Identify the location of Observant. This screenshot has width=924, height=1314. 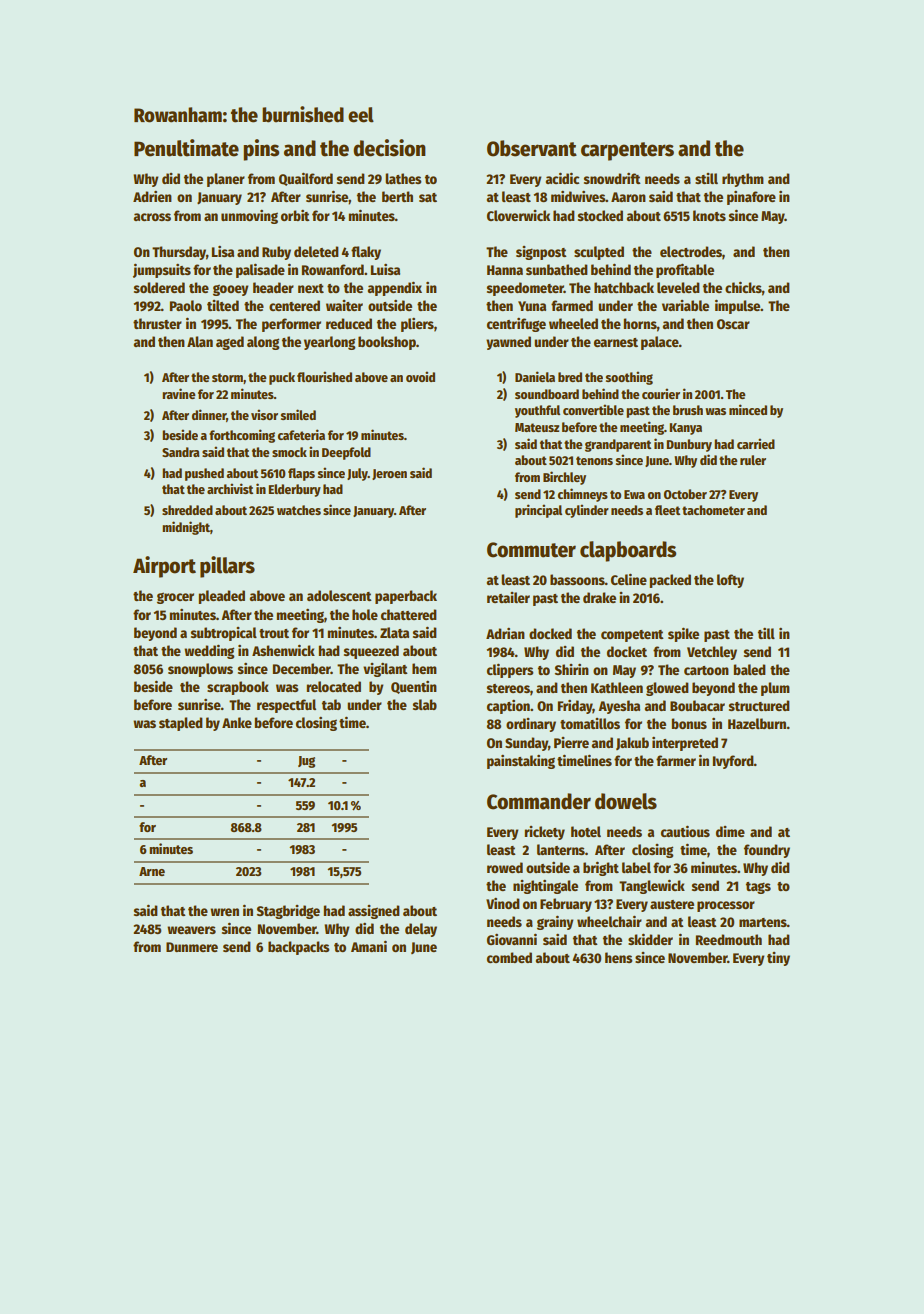
(532, 148).
